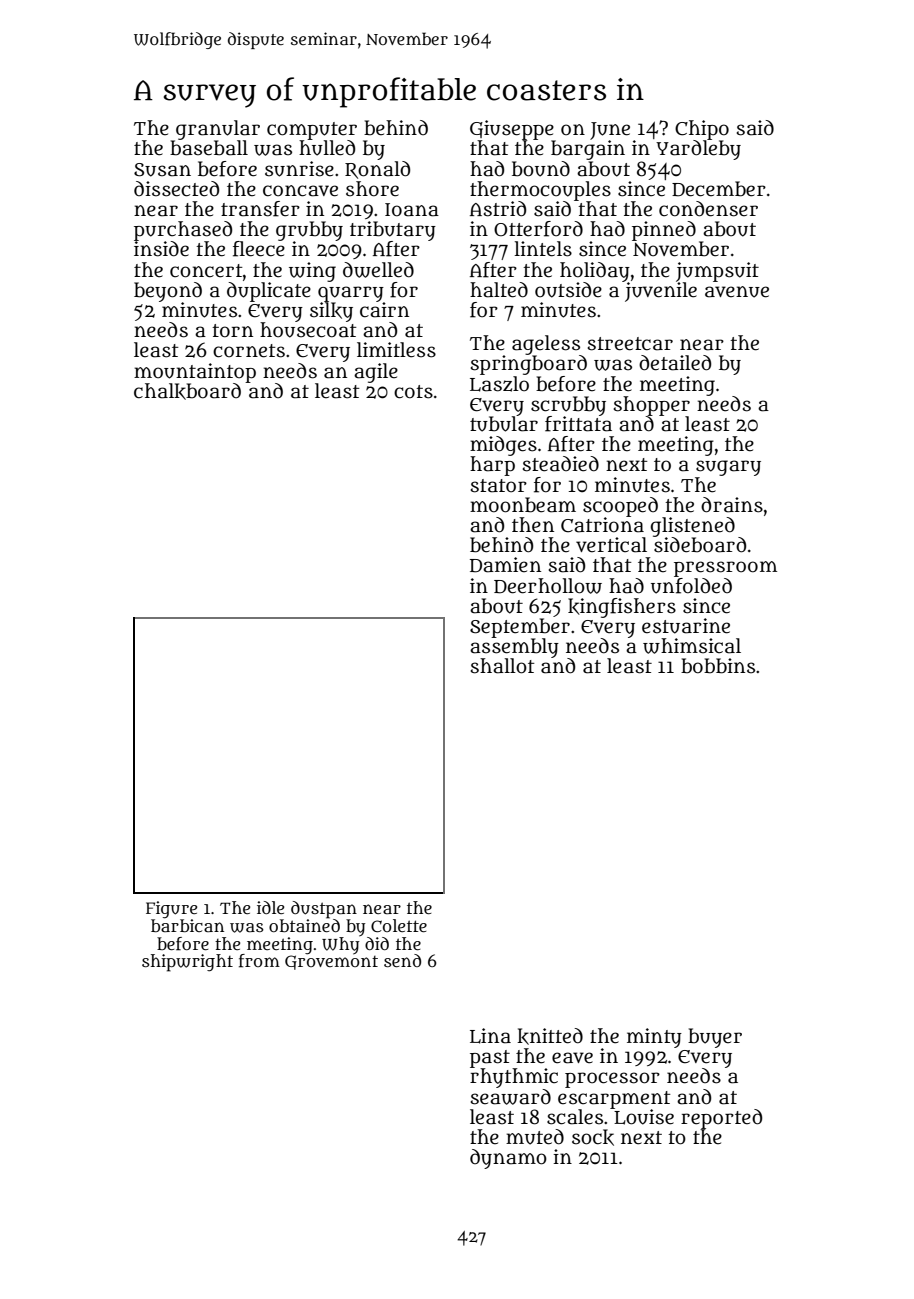  I want to click on granular, so click(217, 130).
